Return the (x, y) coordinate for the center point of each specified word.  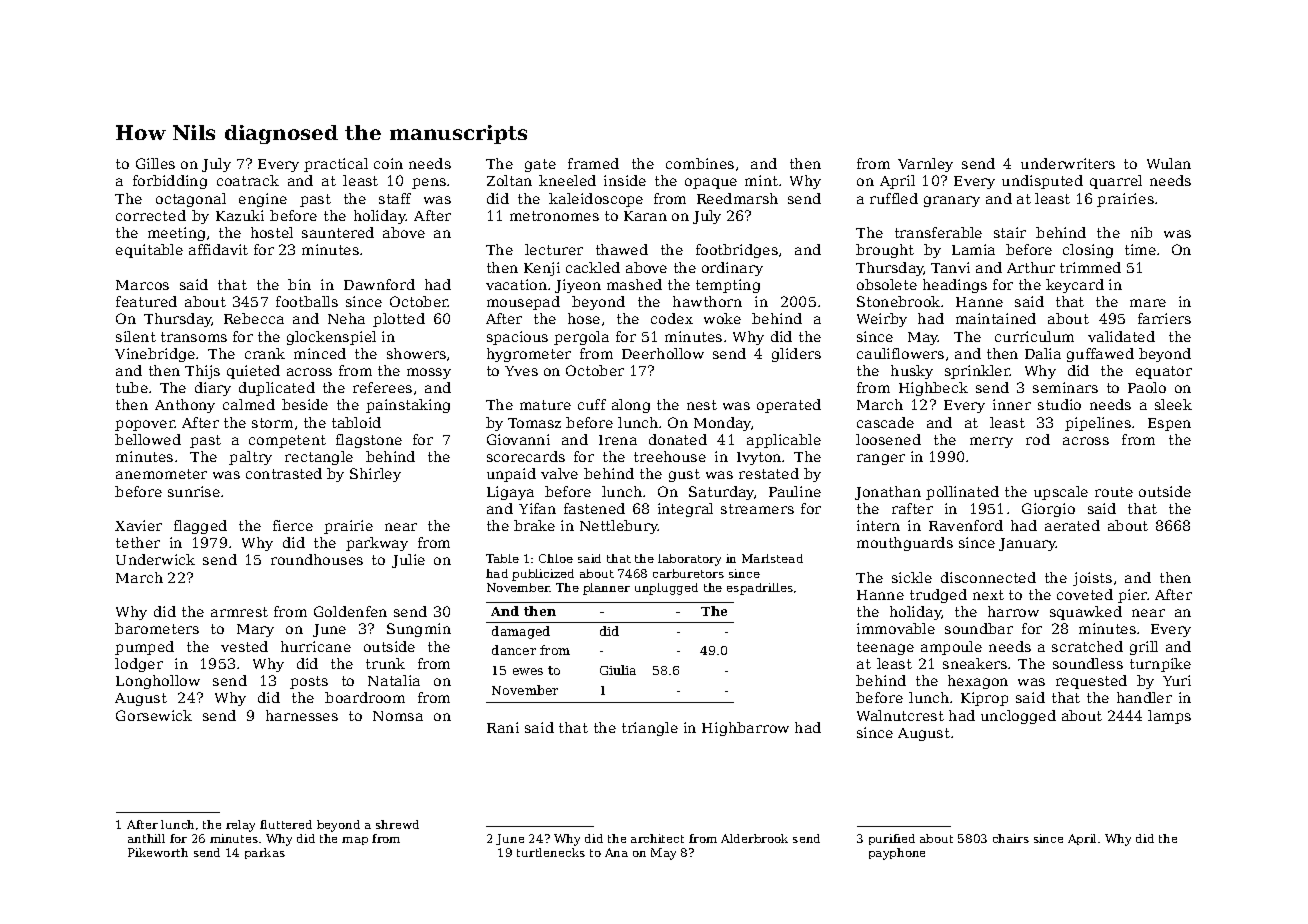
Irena (618, 440)
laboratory (689, 560)
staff (395, 198)
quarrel (1116, 182)
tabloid (356, 422)
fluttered (286, 824)
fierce (293, 525)
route (1114, 492)
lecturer (554, 249)
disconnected (988, 577)
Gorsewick (154, 715)
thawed (622, 249)
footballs (307, 301)
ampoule (951, 648)
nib (1141, 232)
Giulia (618, 670)
